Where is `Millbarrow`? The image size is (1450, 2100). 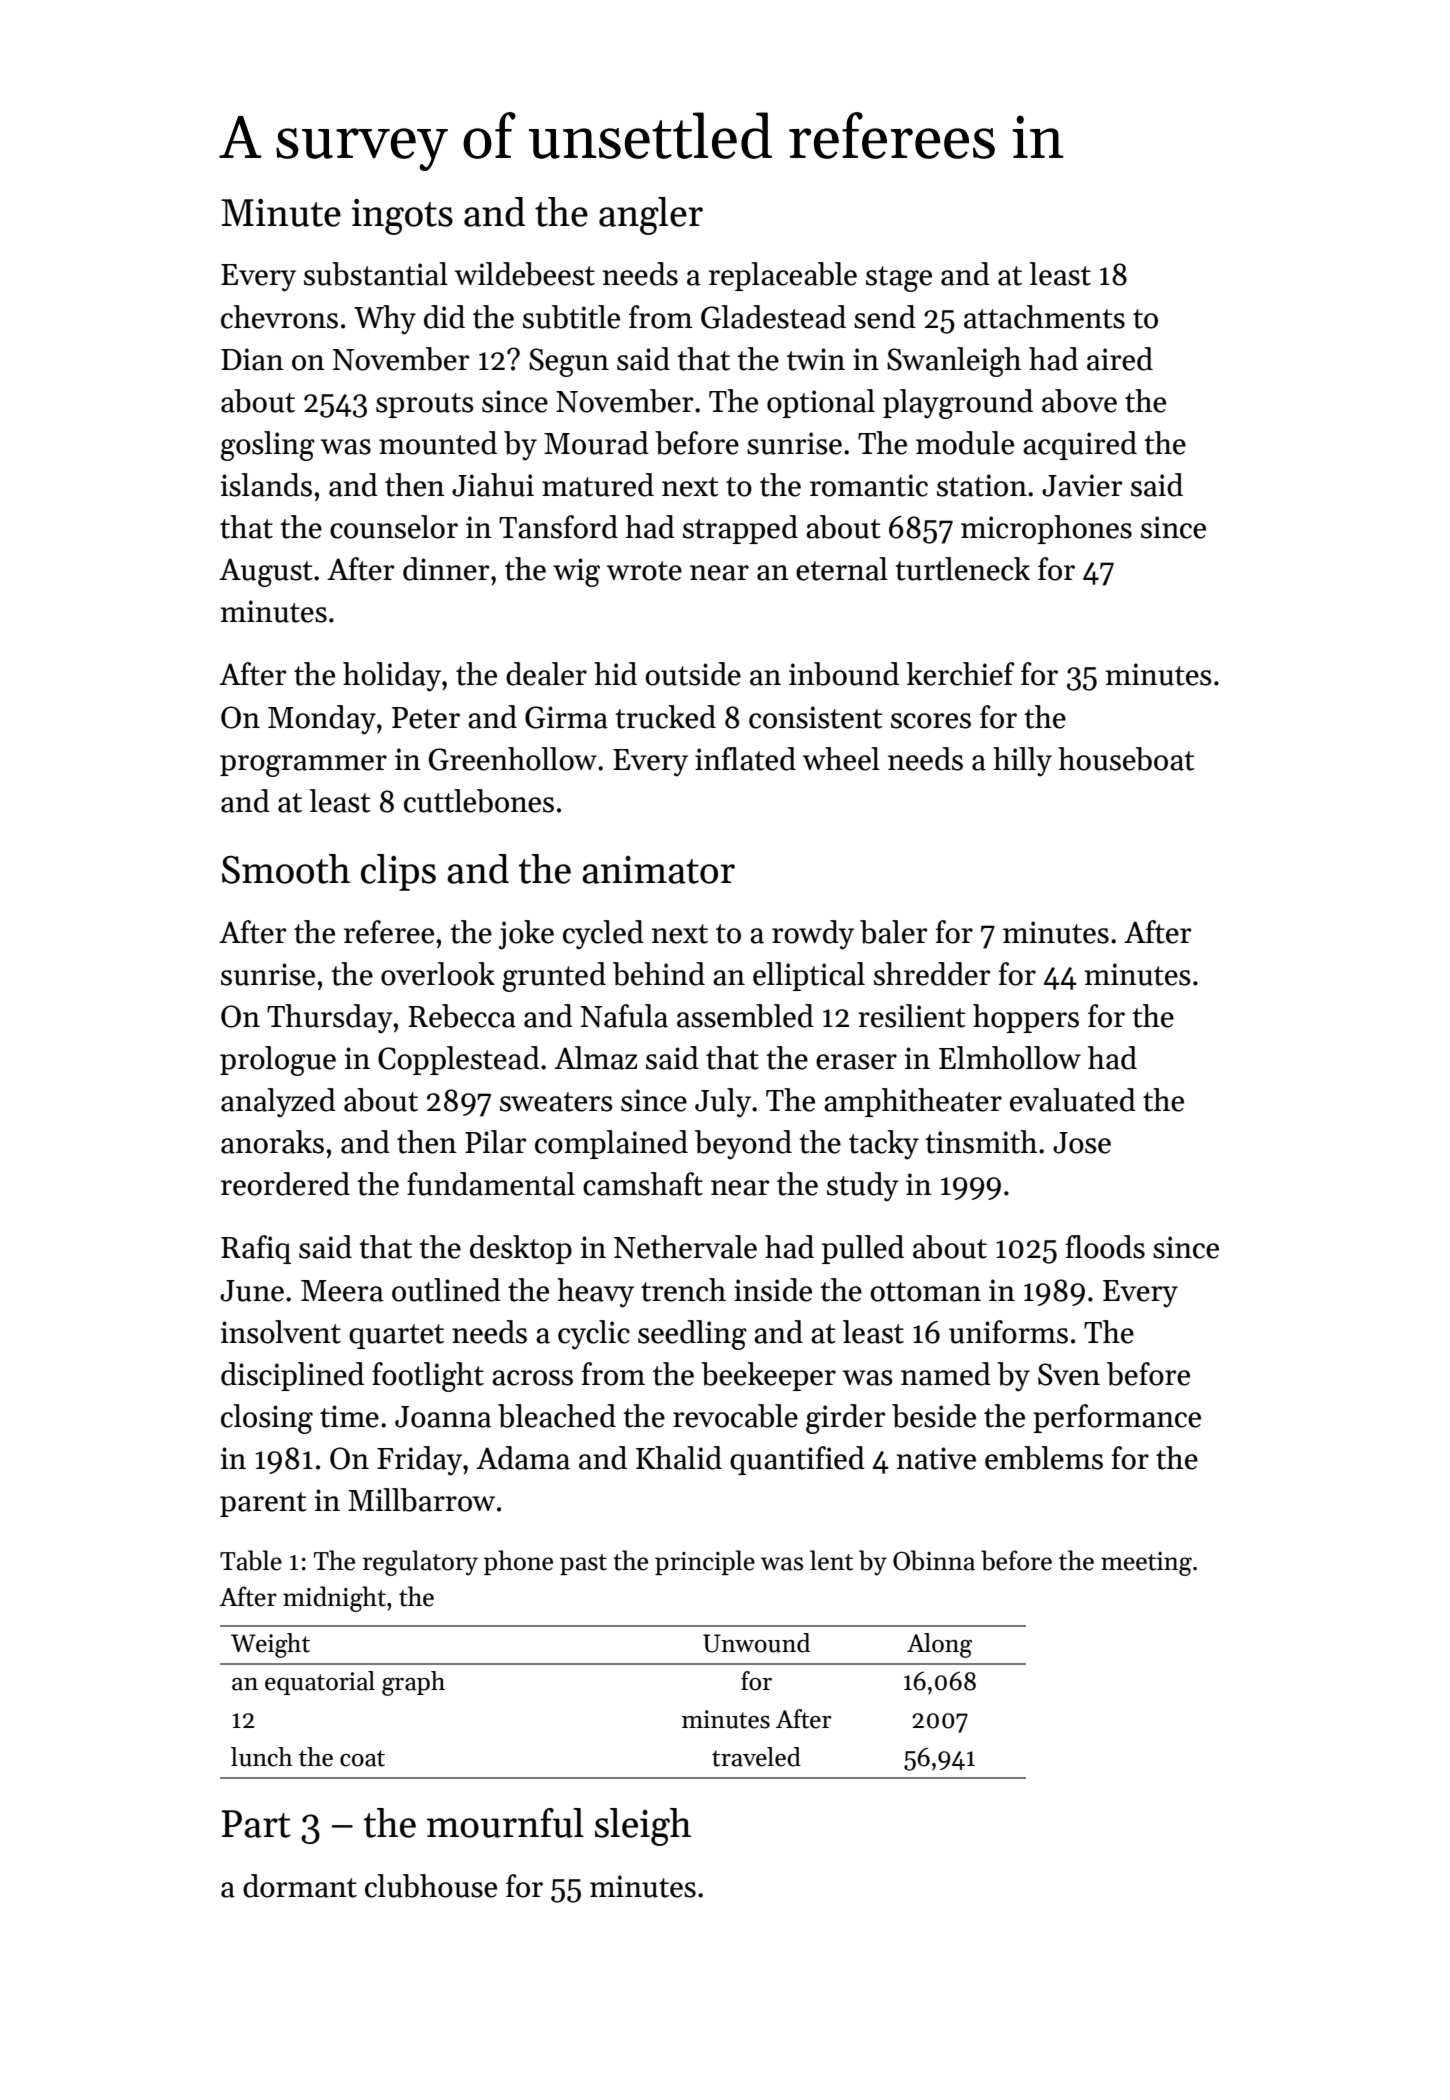
Millbarrow is located at coordinates (421, 1500).
